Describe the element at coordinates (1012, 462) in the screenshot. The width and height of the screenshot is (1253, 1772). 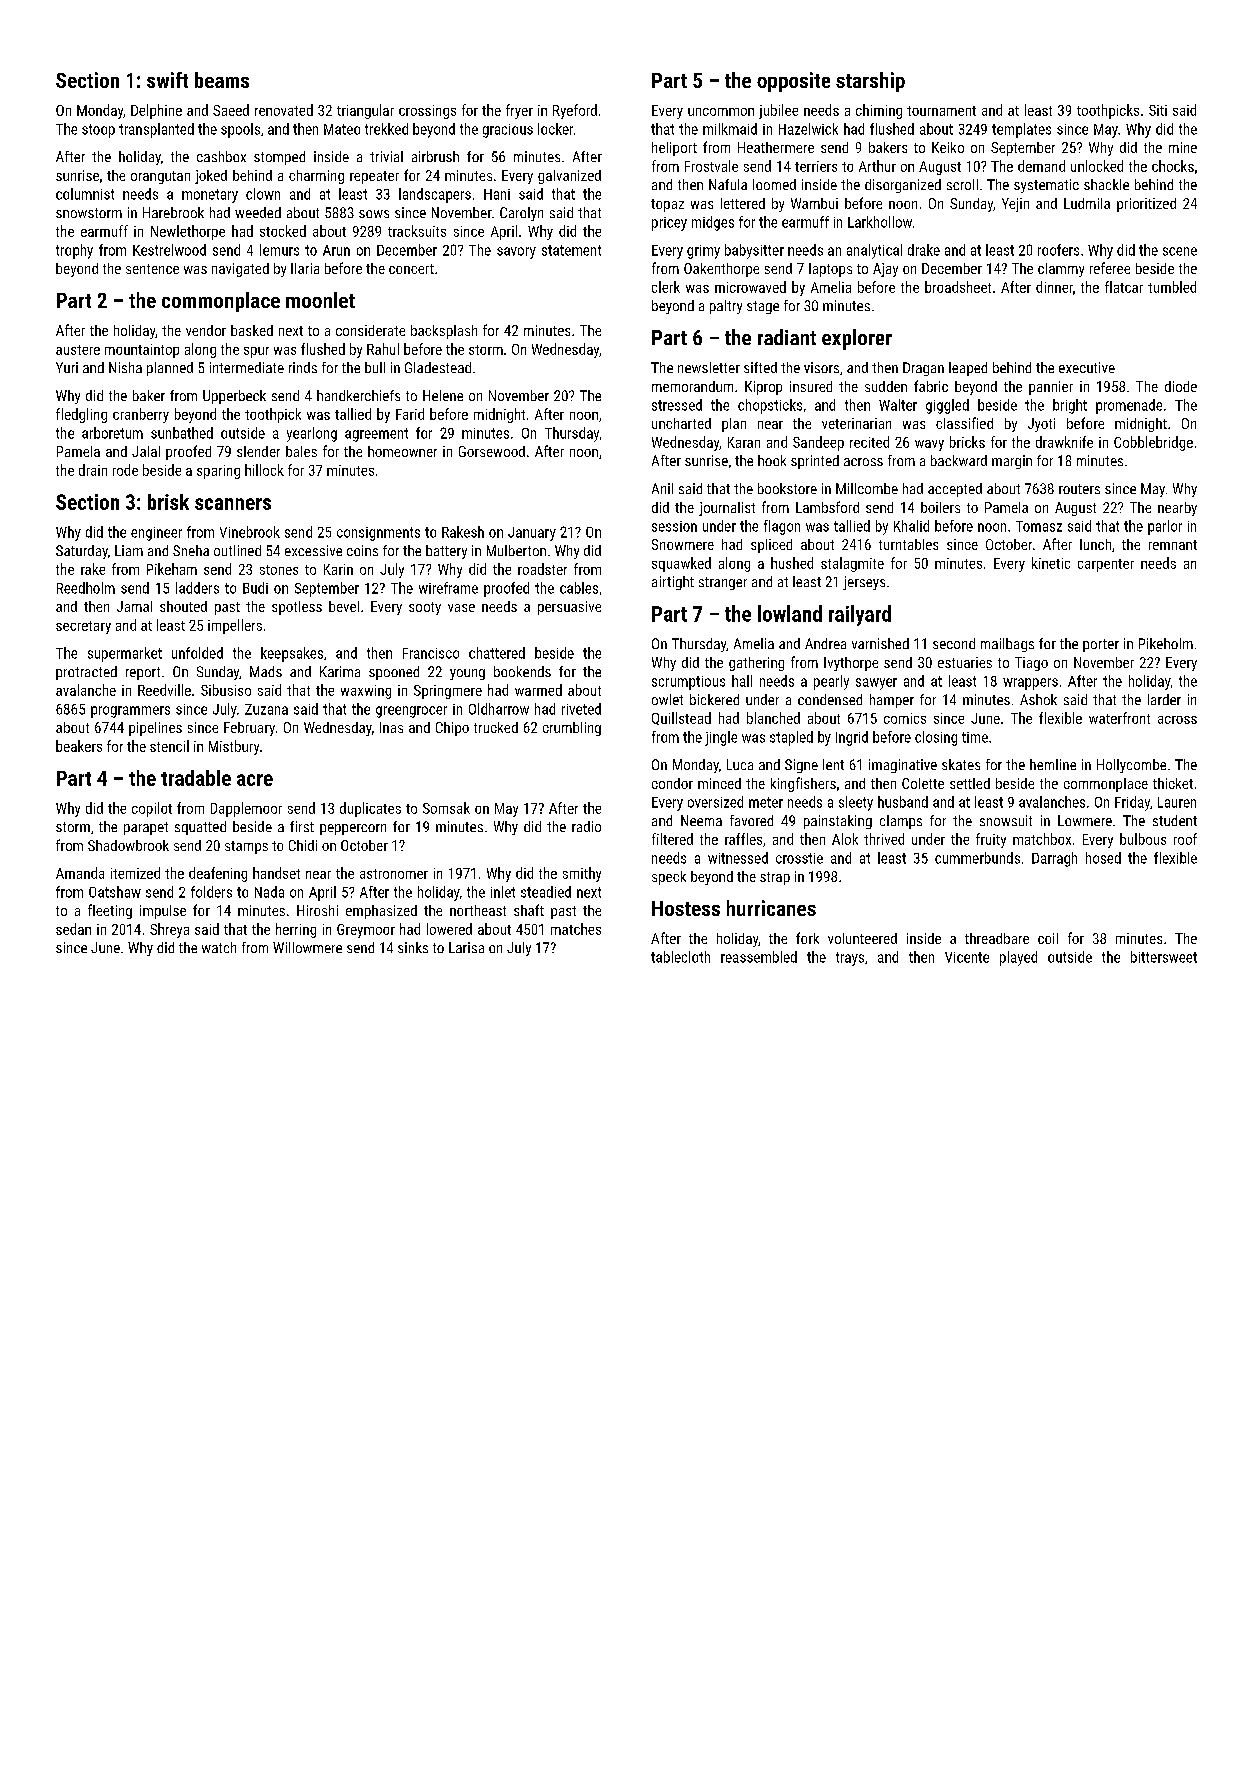
I see `margin` at that location.
